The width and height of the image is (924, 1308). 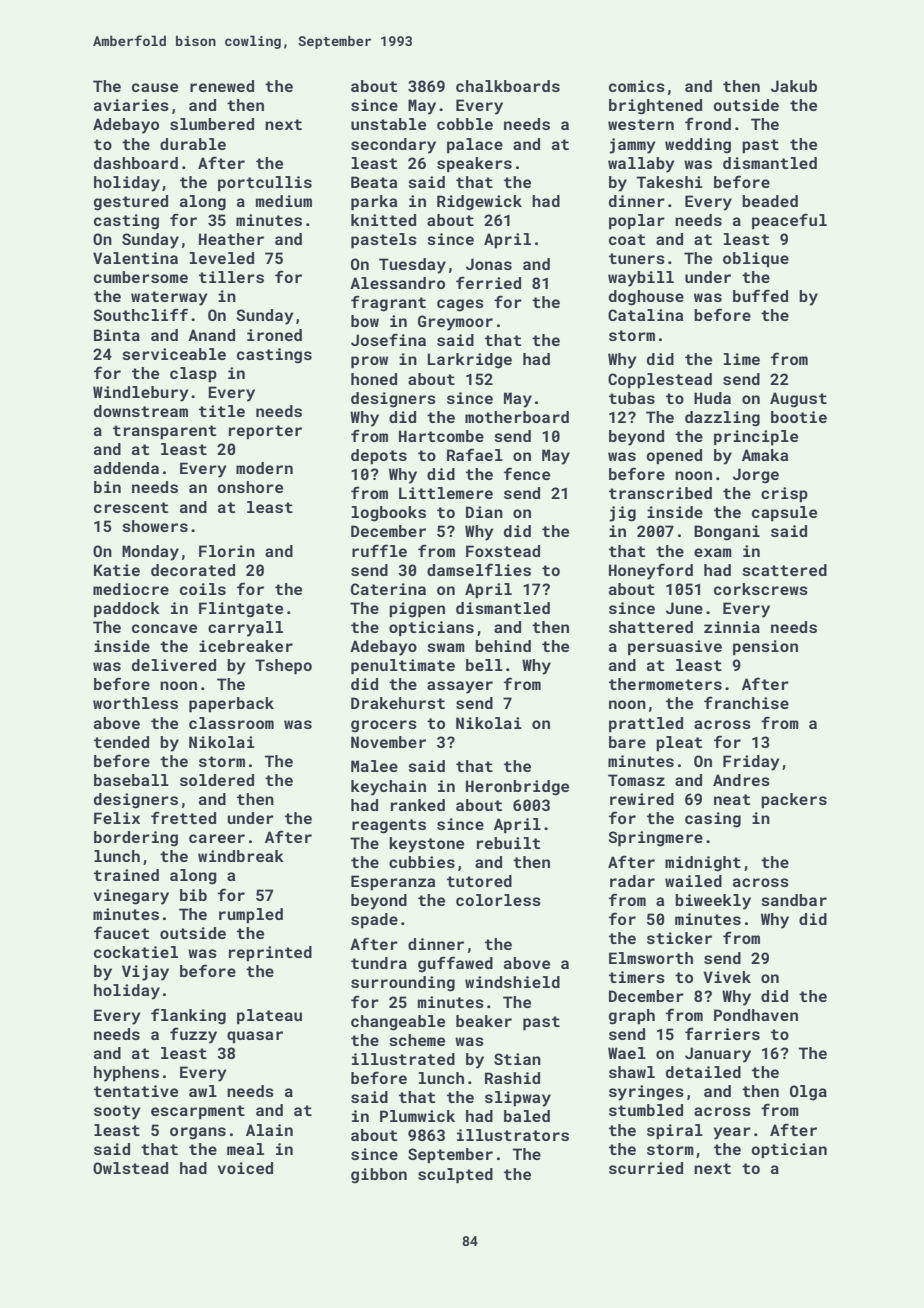 I want to click on ferried, so click(x=488, y=282).
